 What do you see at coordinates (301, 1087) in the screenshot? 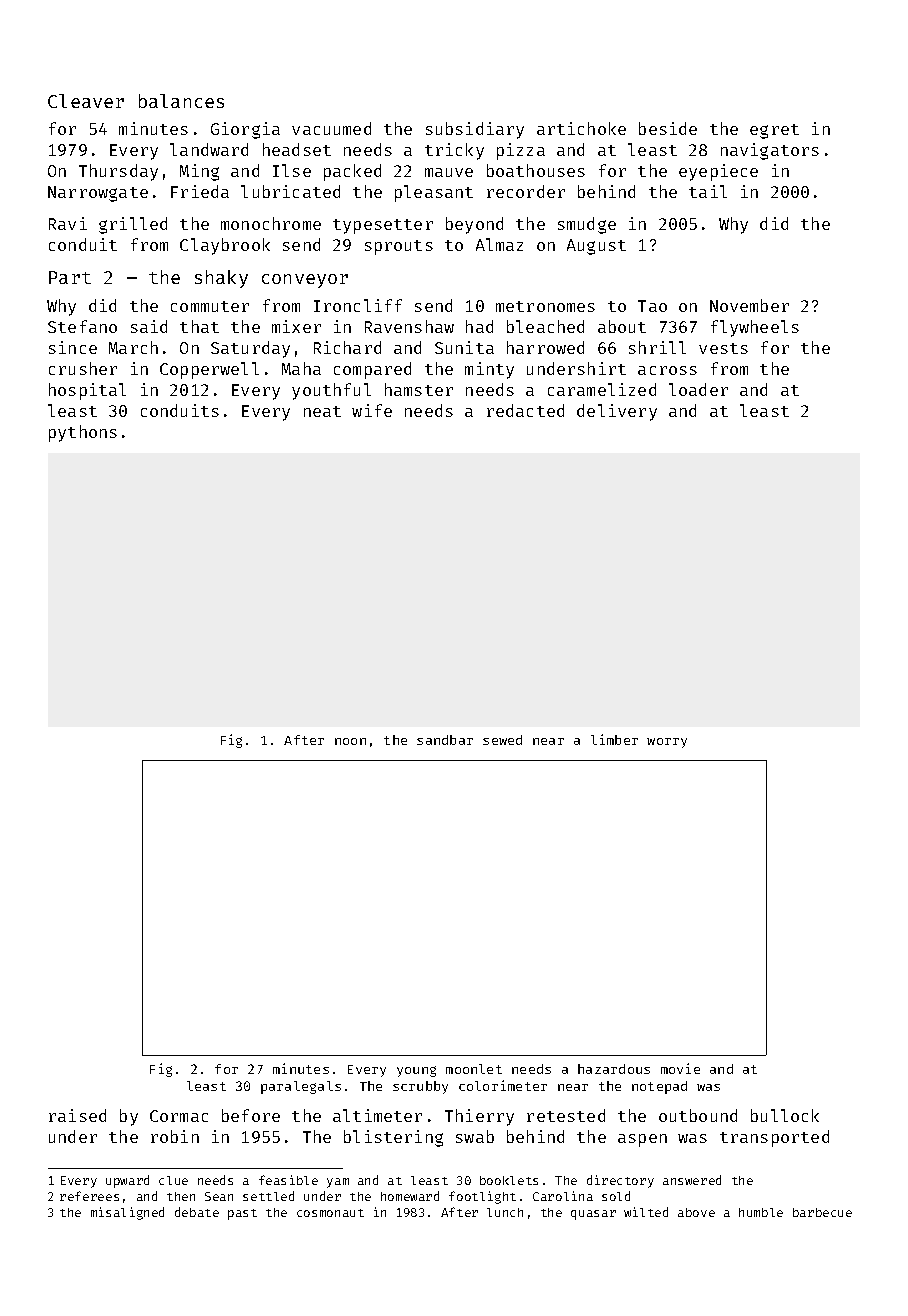
I see `paralegals` at bounding box center [301, 1087].
